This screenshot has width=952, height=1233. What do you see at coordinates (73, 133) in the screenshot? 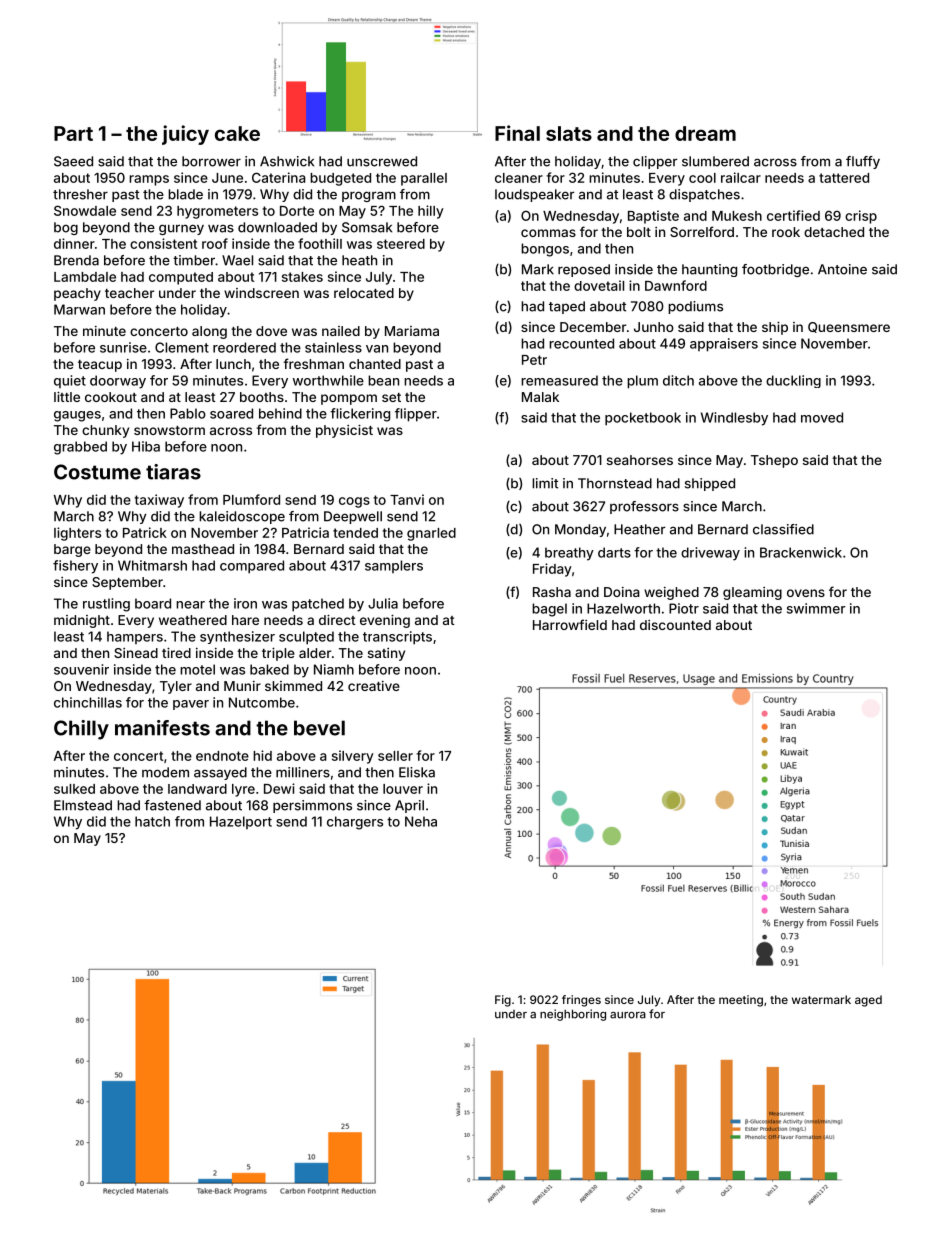
I see `Part` at bounding box center [73, 133].
